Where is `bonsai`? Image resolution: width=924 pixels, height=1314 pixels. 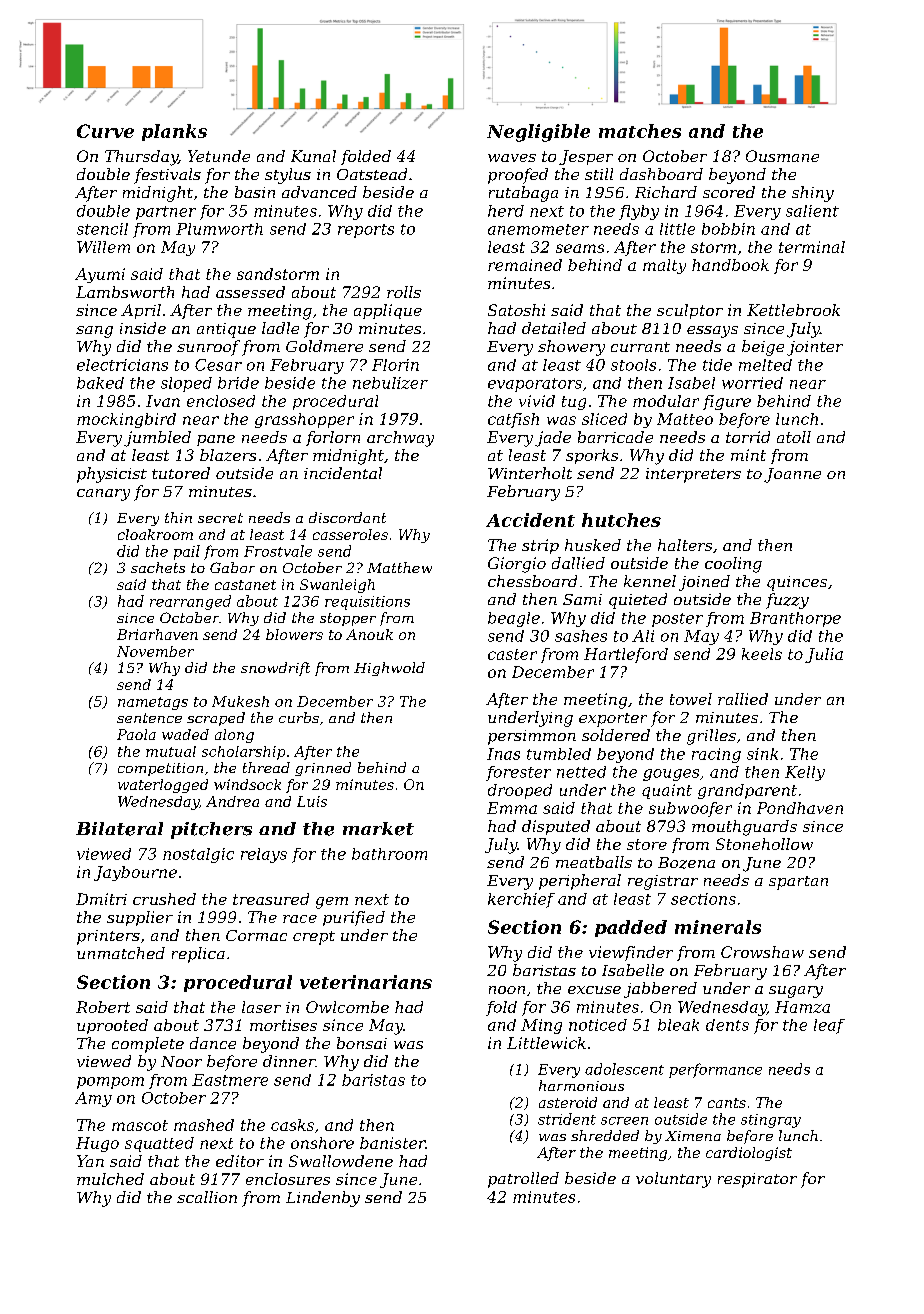 bonsai is located at coordinates (362, 1043).
